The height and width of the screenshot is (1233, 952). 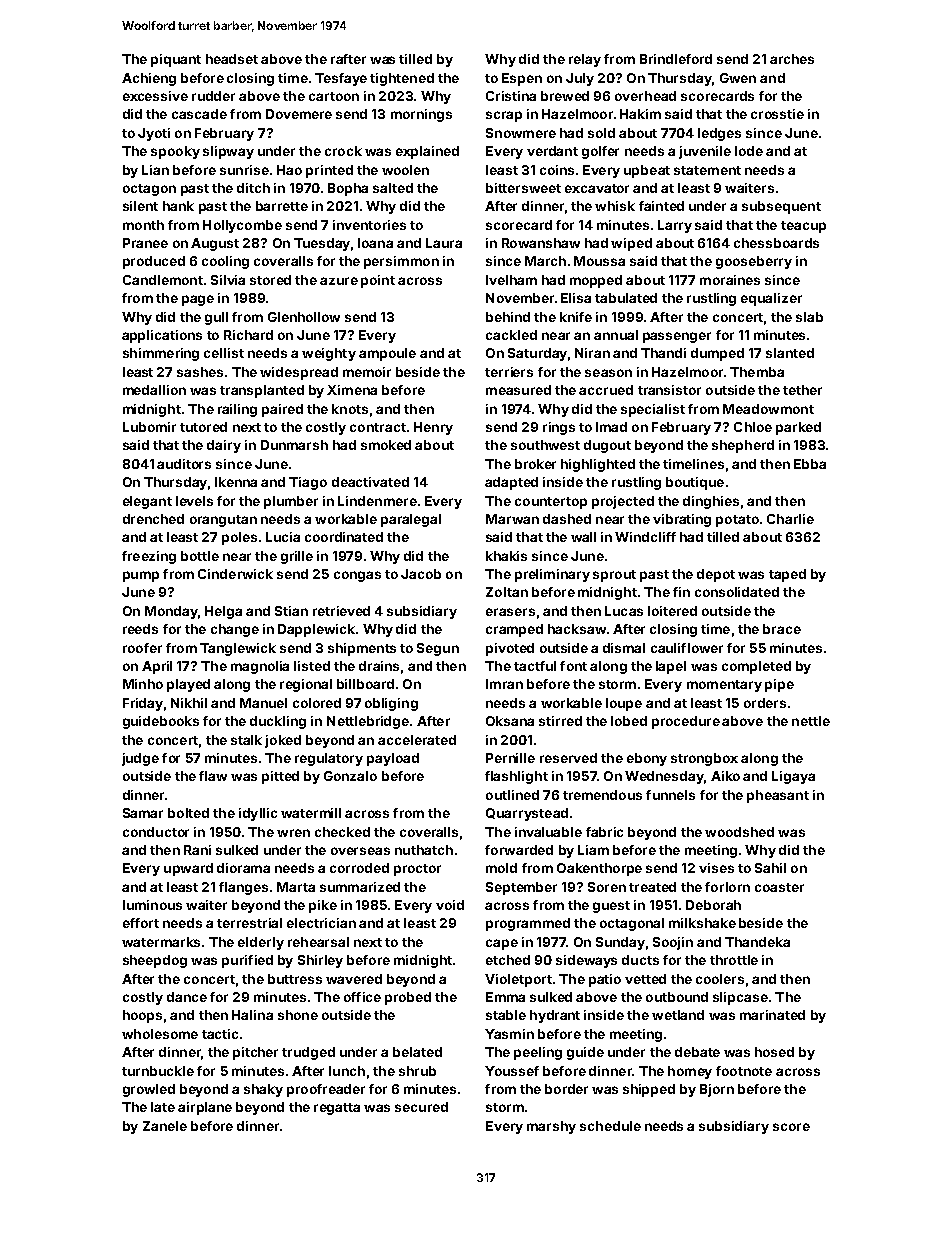 What do you see at coordinates (510, 758) in the screenshot?
I see `Pernille` at bounding box center [510, 758].
